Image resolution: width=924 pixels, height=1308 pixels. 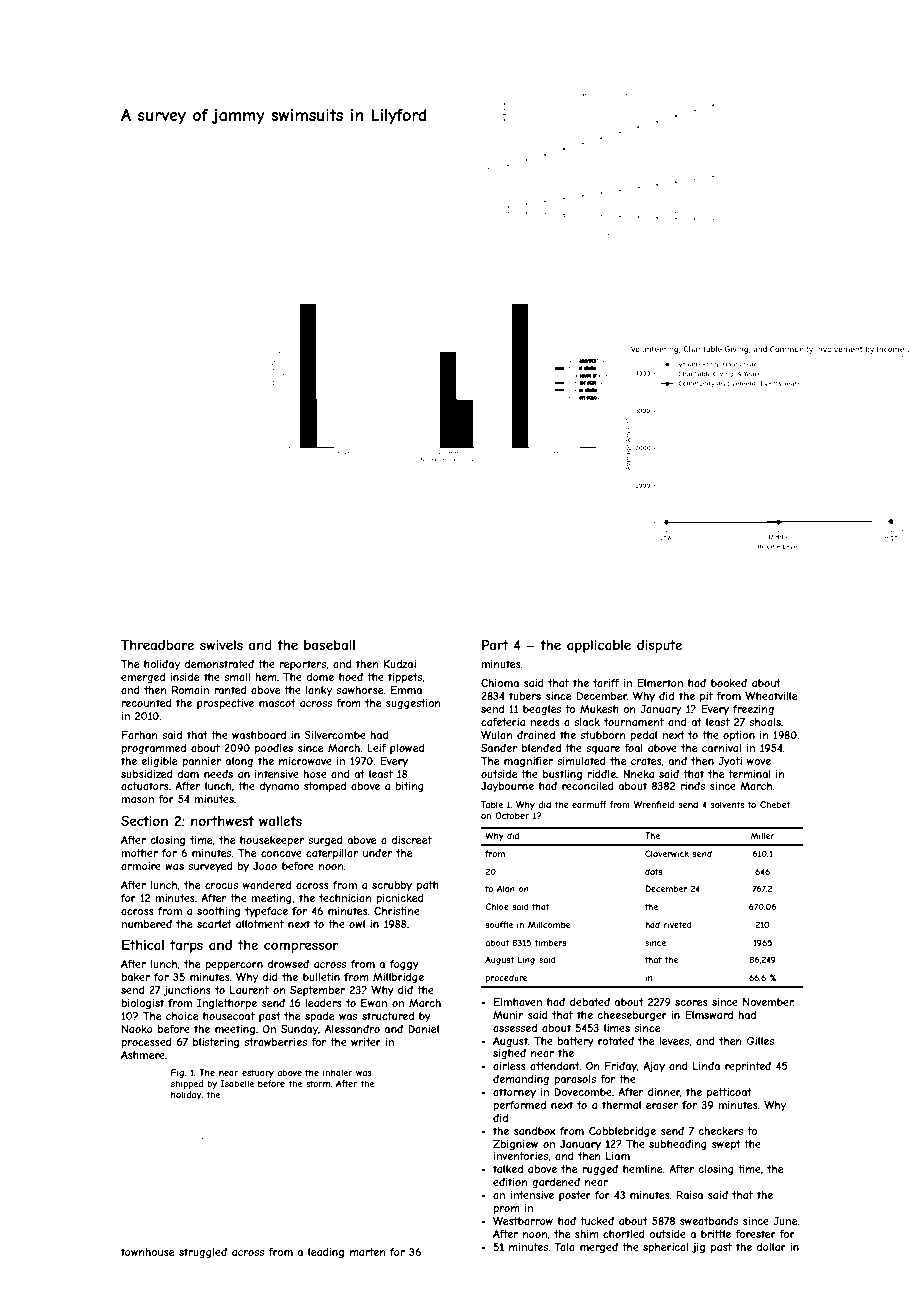 What do you see at coordinates (654, 871) in the page?
I see `dots` at bounding box center [654, 871].
